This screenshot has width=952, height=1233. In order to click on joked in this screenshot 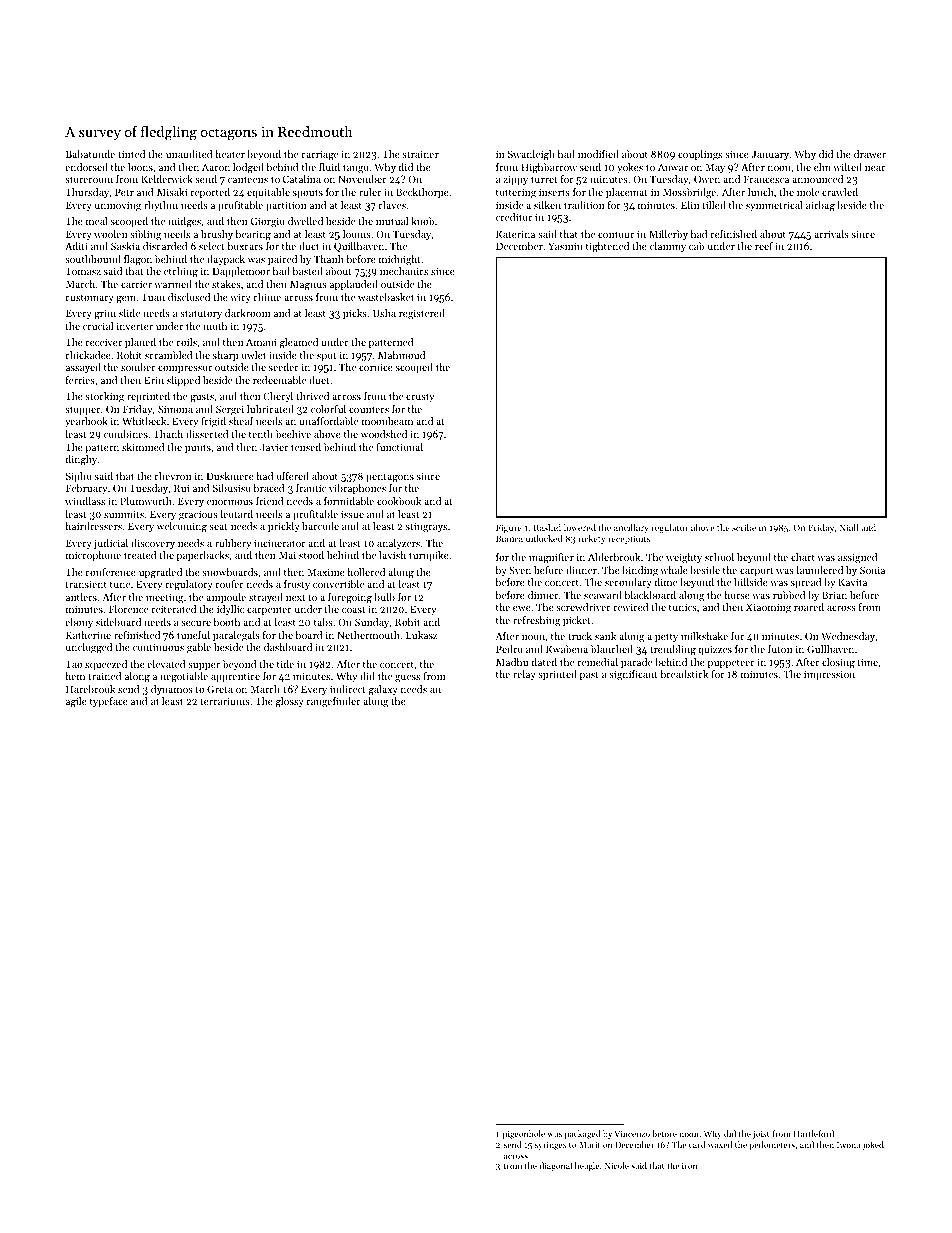, I will do `click(873, 1145)`.
